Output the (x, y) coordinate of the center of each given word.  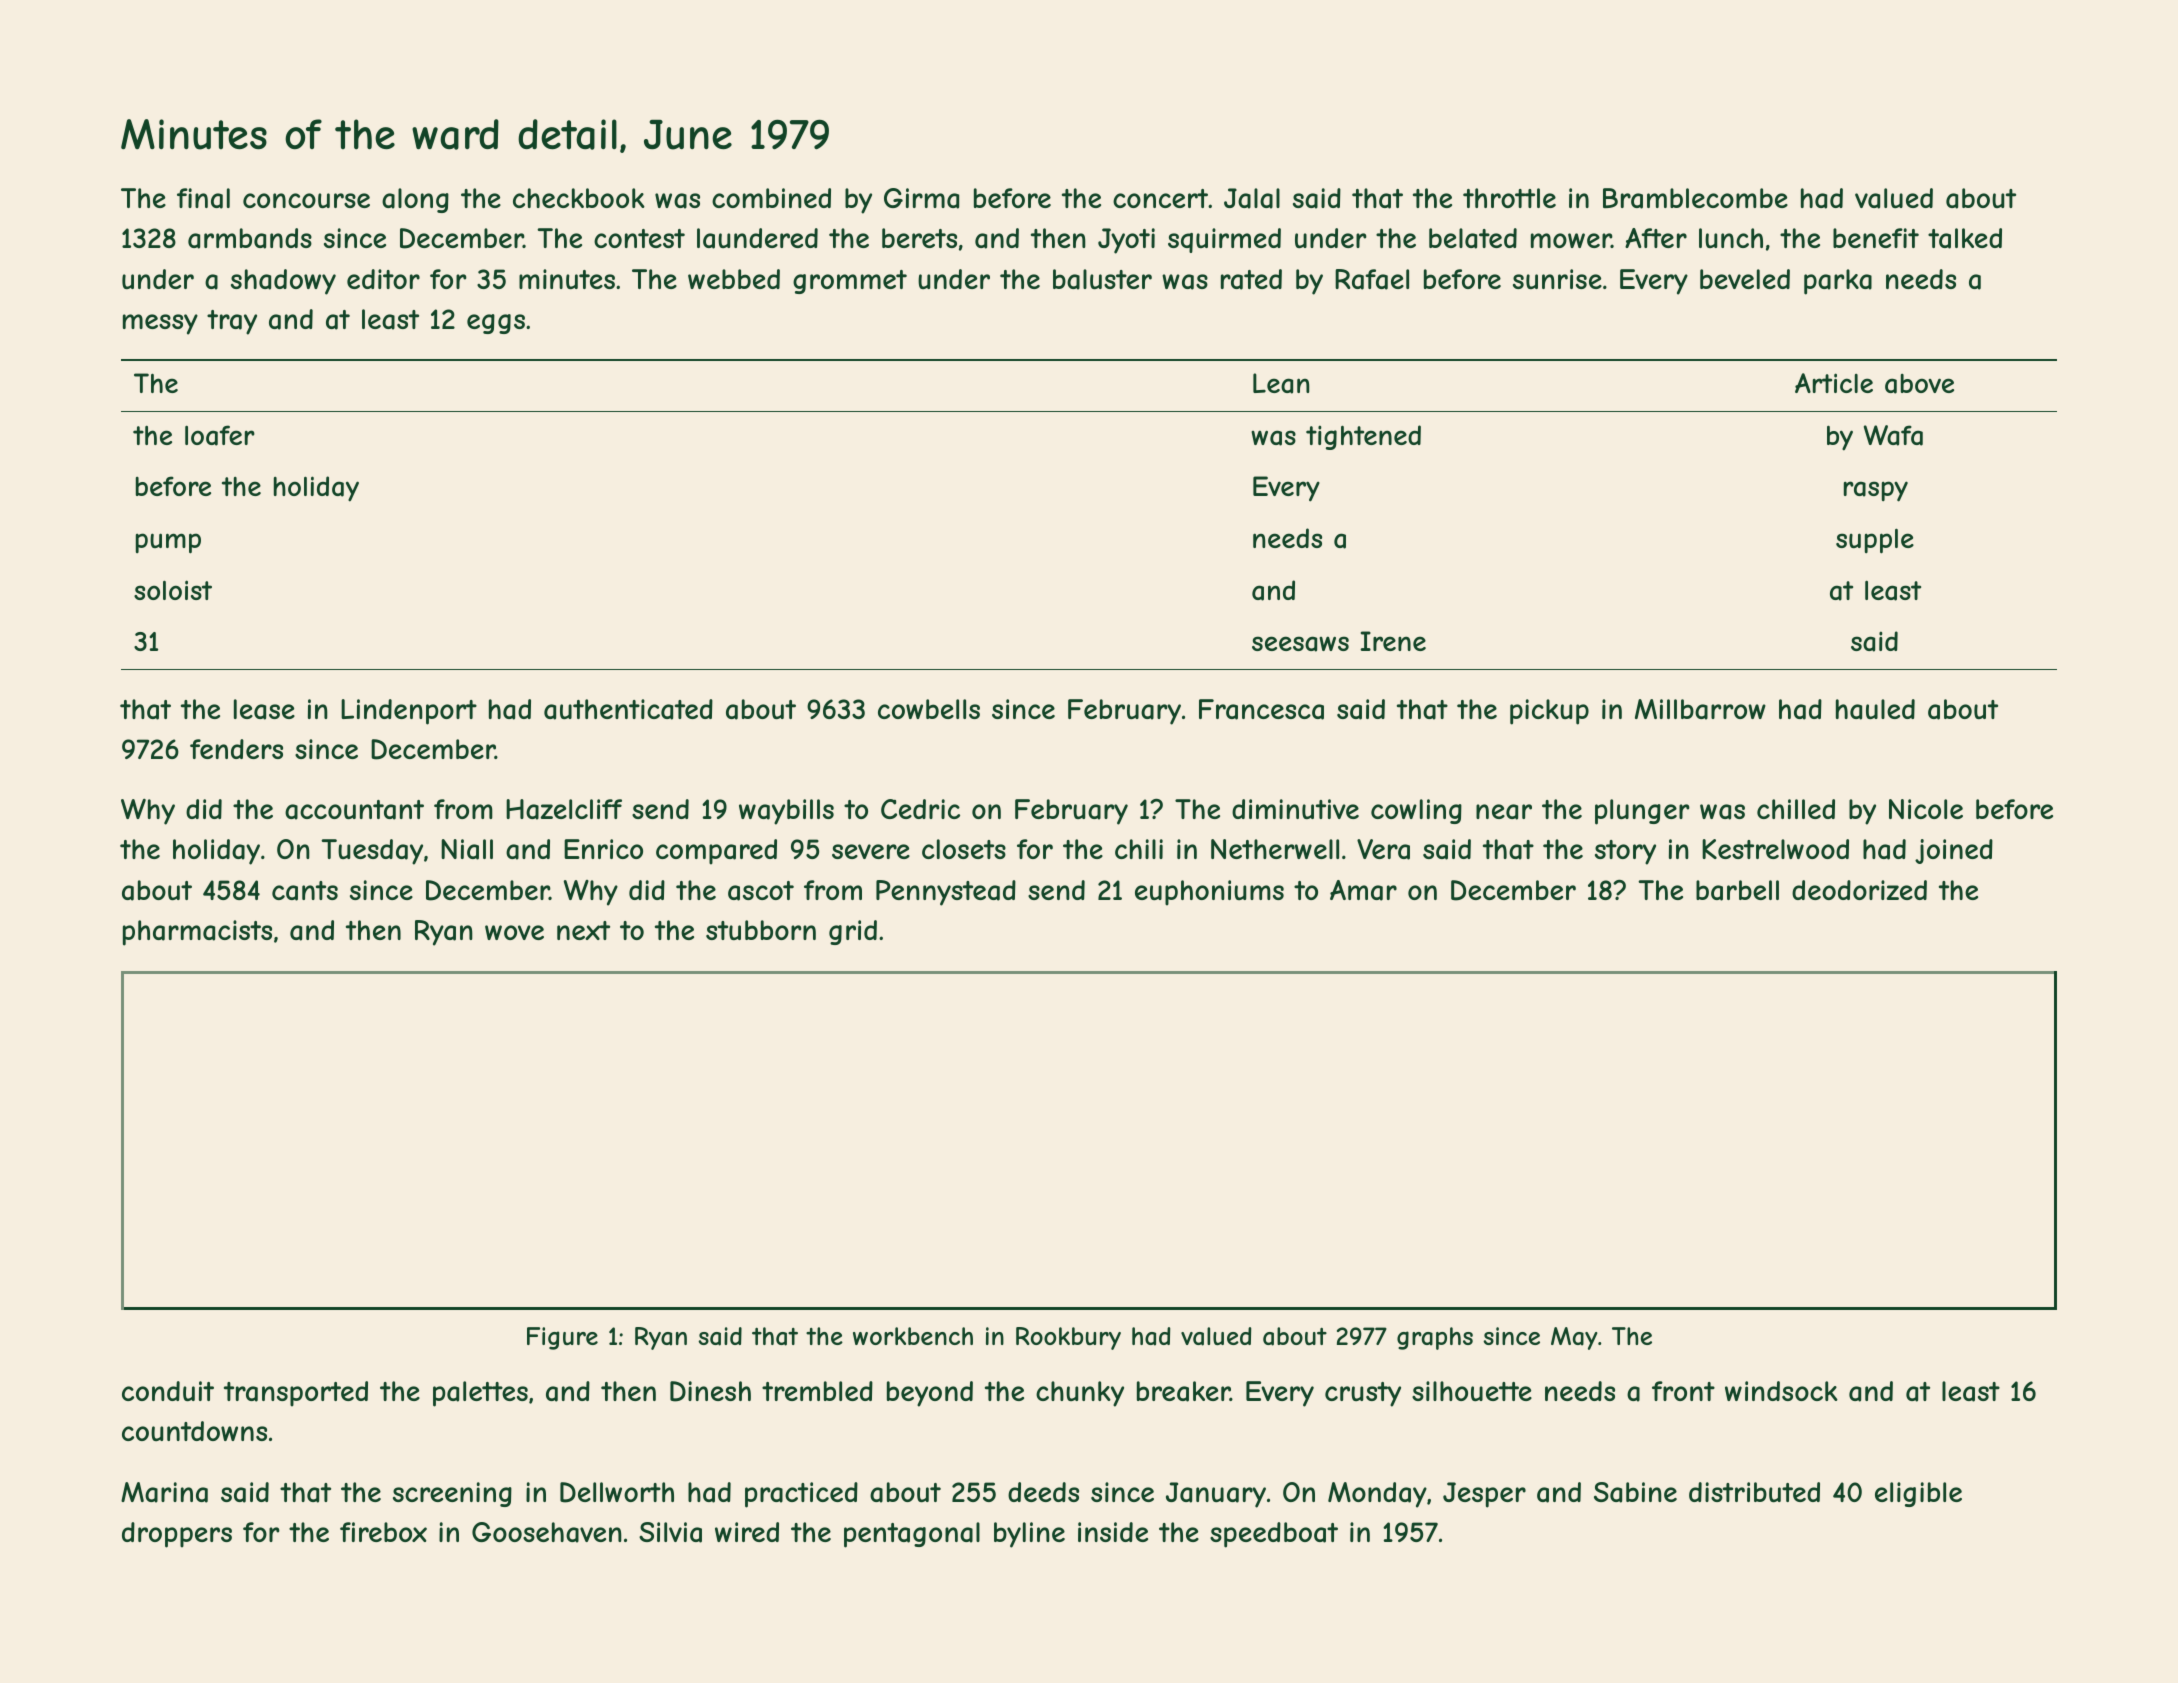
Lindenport (409, 712)
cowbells (929, 709)
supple (1875, 541)
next (583, 930)
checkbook (579, 198)
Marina (164, 1492)
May (1574, 1338)
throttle (1509, 198)
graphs (1435, 1338)
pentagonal (912, 1535)
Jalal (1252, 198)
